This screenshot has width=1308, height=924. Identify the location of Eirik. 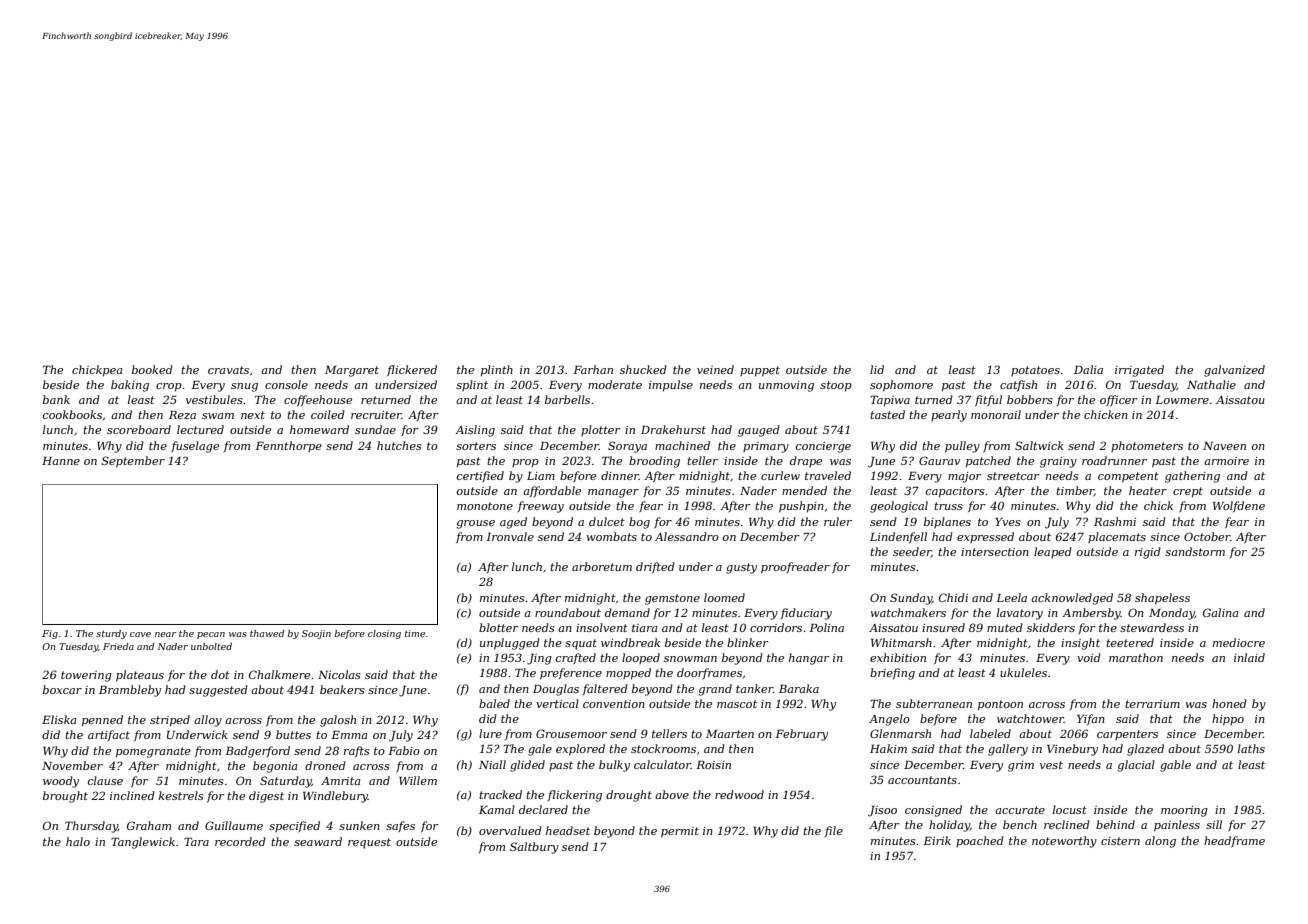
(937, 840).
